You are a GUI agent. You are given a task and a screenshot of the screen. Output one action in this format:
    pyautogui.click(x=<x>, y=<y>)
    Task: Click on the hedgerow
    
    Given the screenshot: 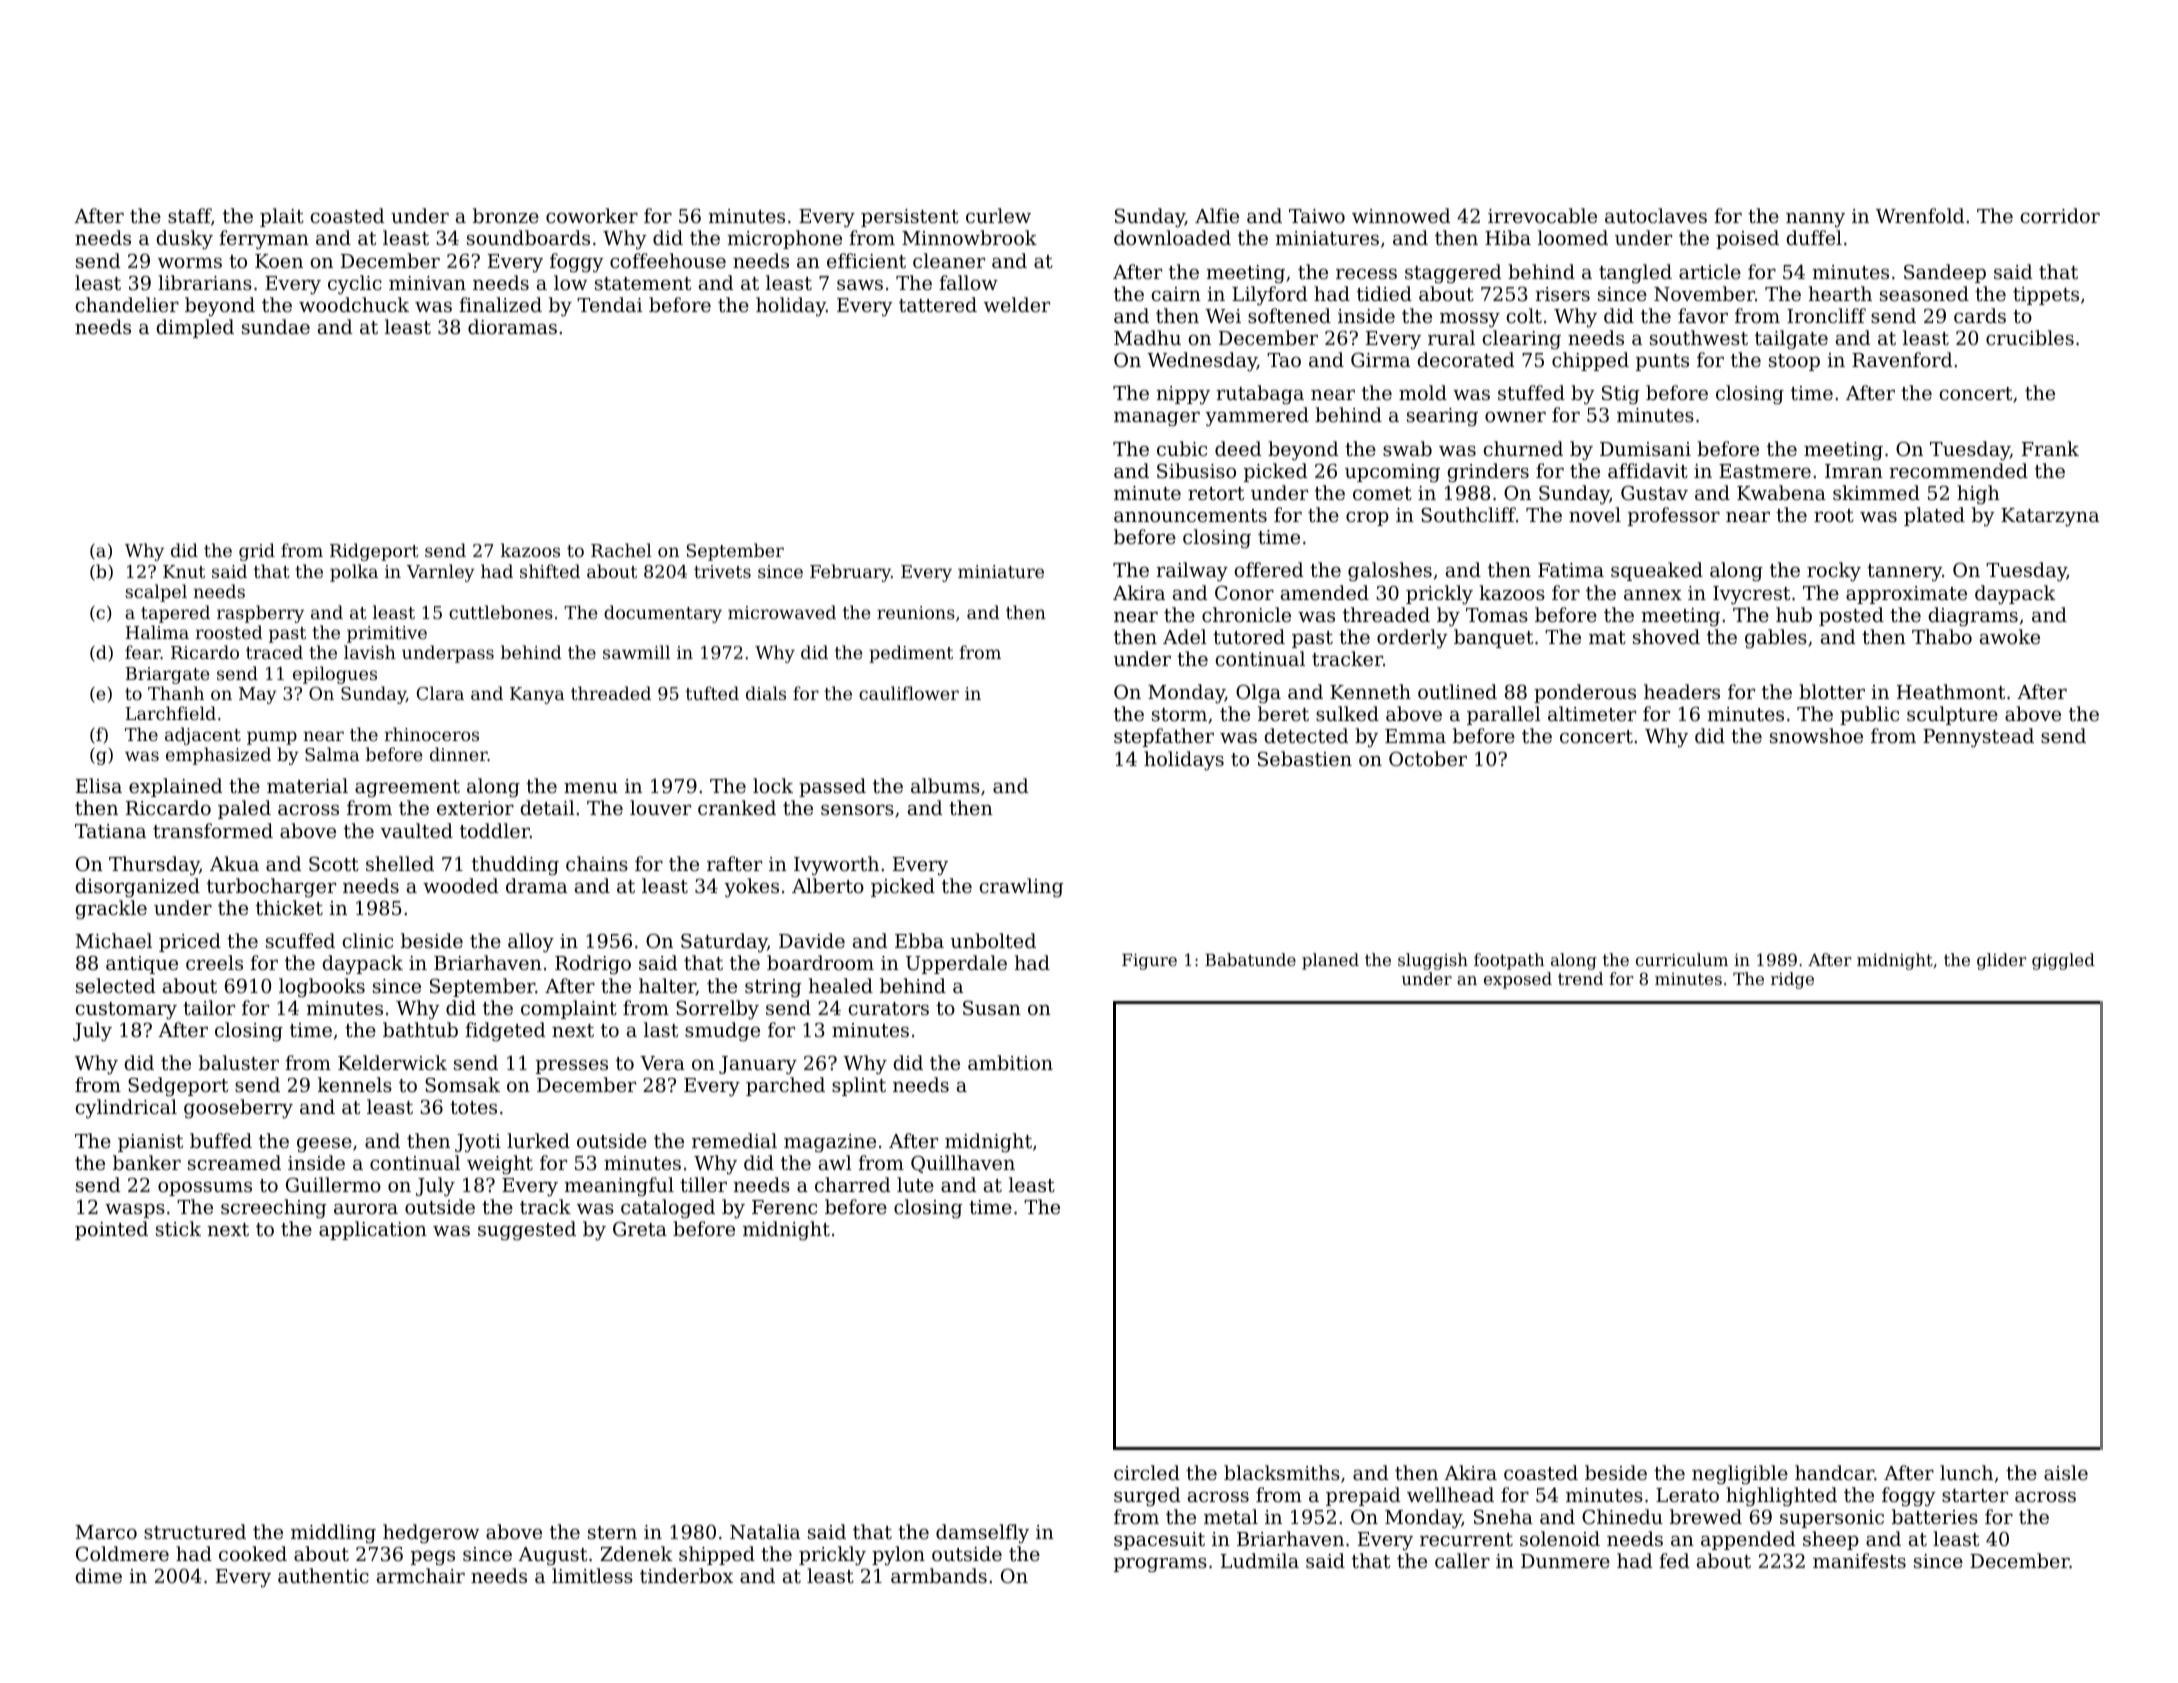 What is the action you would take?
    pyautogui.click(x=431, y=1534)
